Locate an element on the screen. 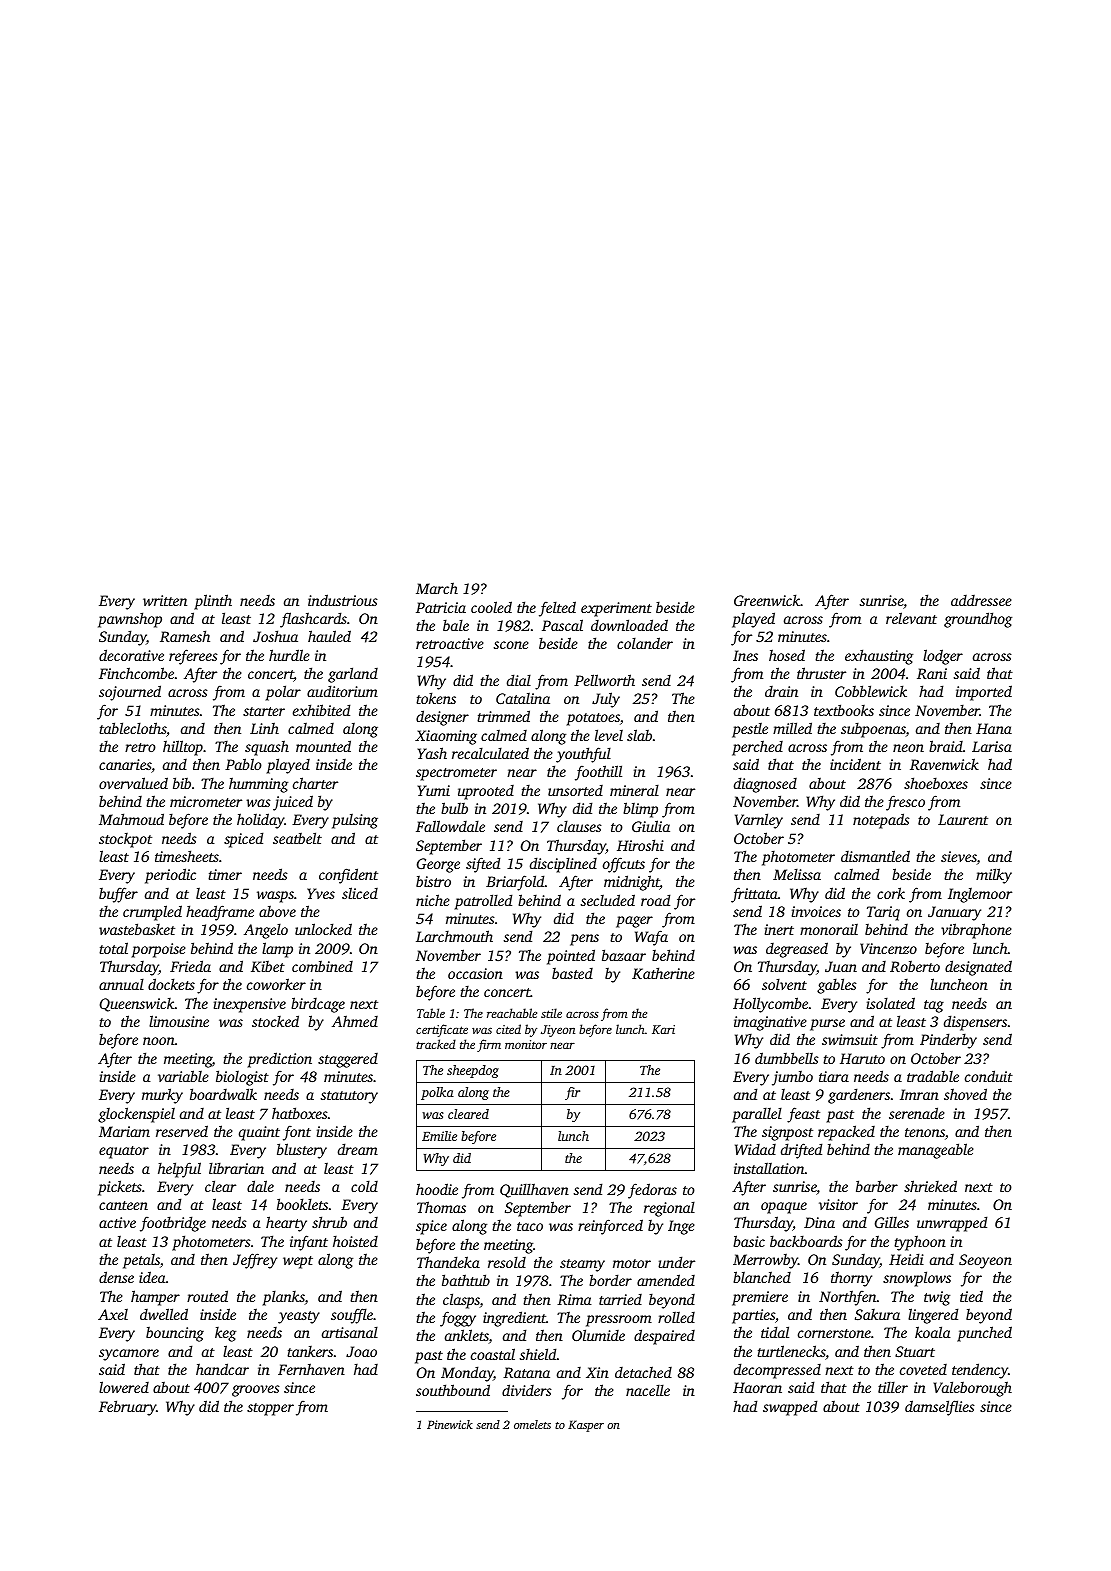 The width and height of the screenshot is (1111, 1571). stopper is located at coordinates (270, 1409).
